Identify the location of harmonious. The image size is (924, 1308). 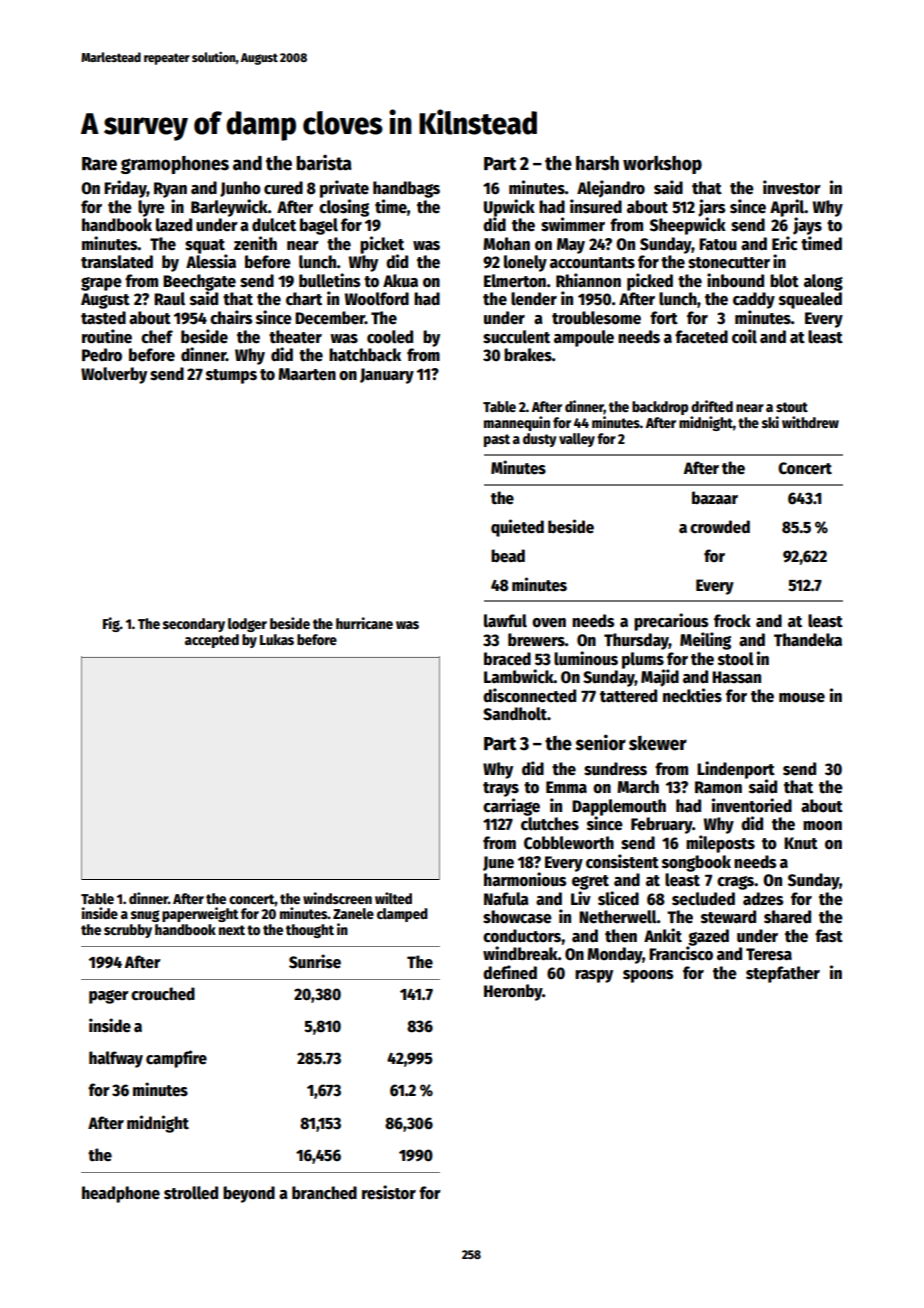
(525, 879).
